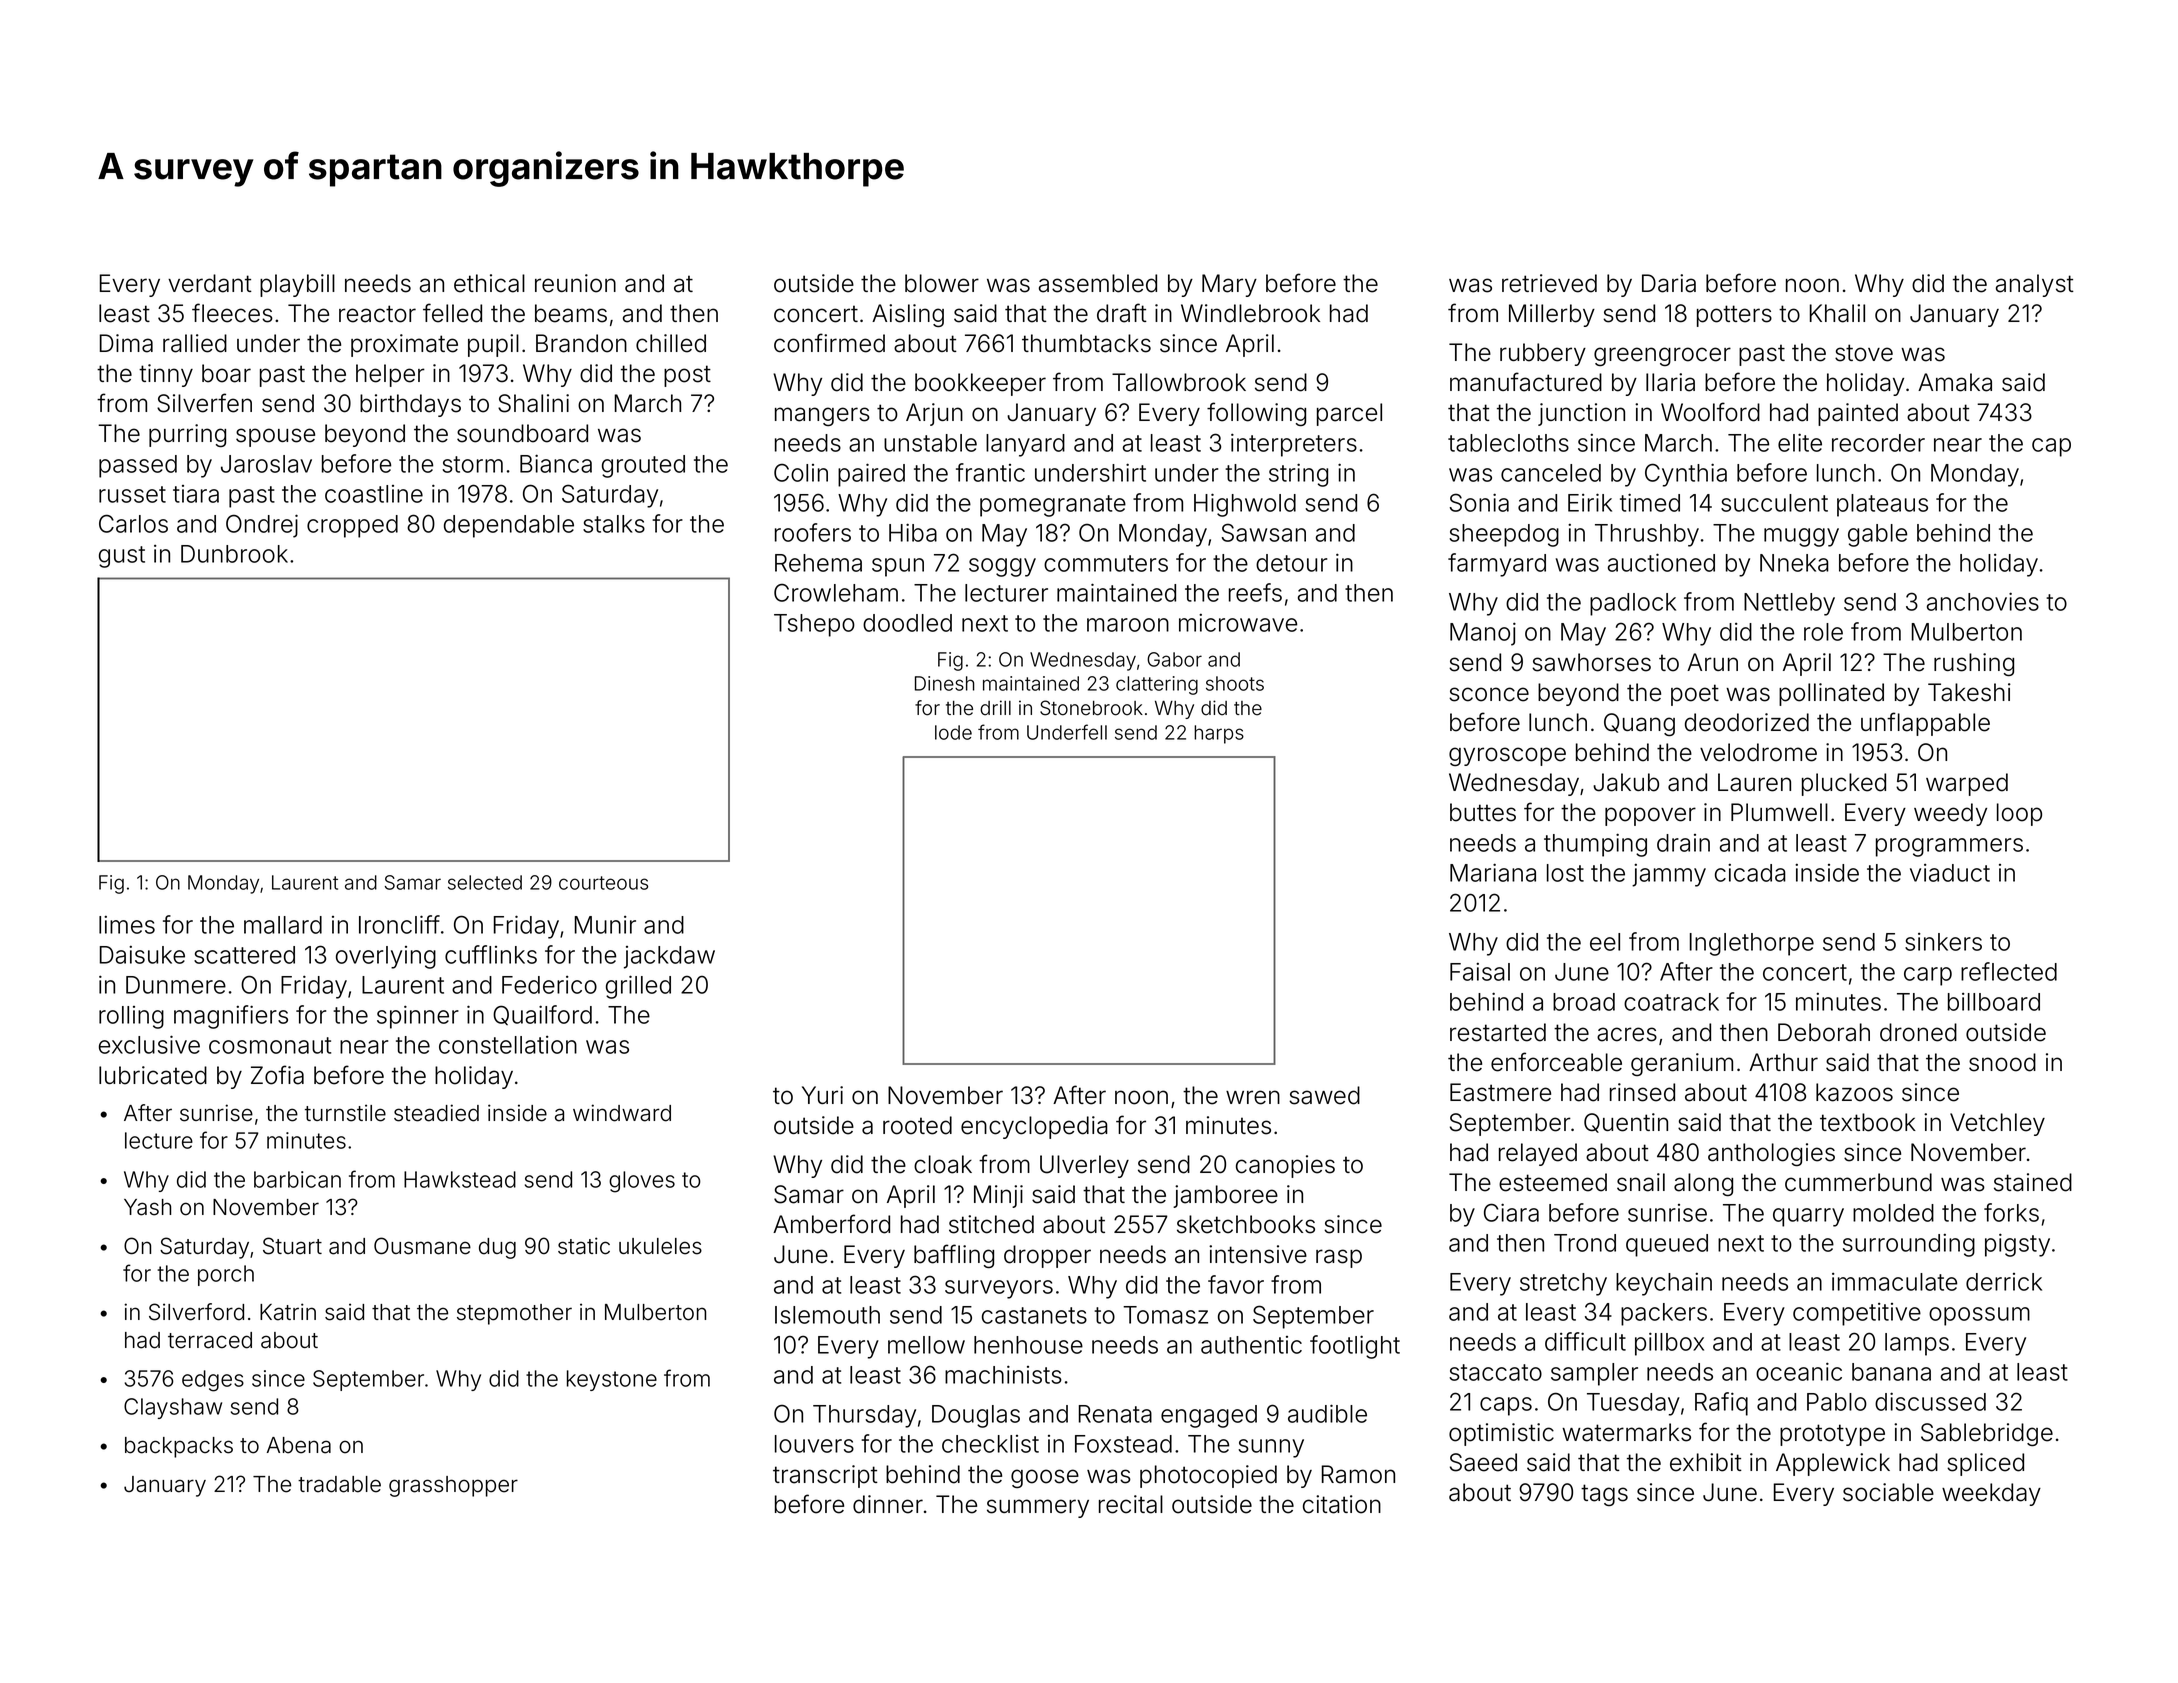 Image resolution: width=2178 pixels, height=1683 pixels. Describe the element at coordinates (1639, 724) in the image. I see `Quang` at that location.
